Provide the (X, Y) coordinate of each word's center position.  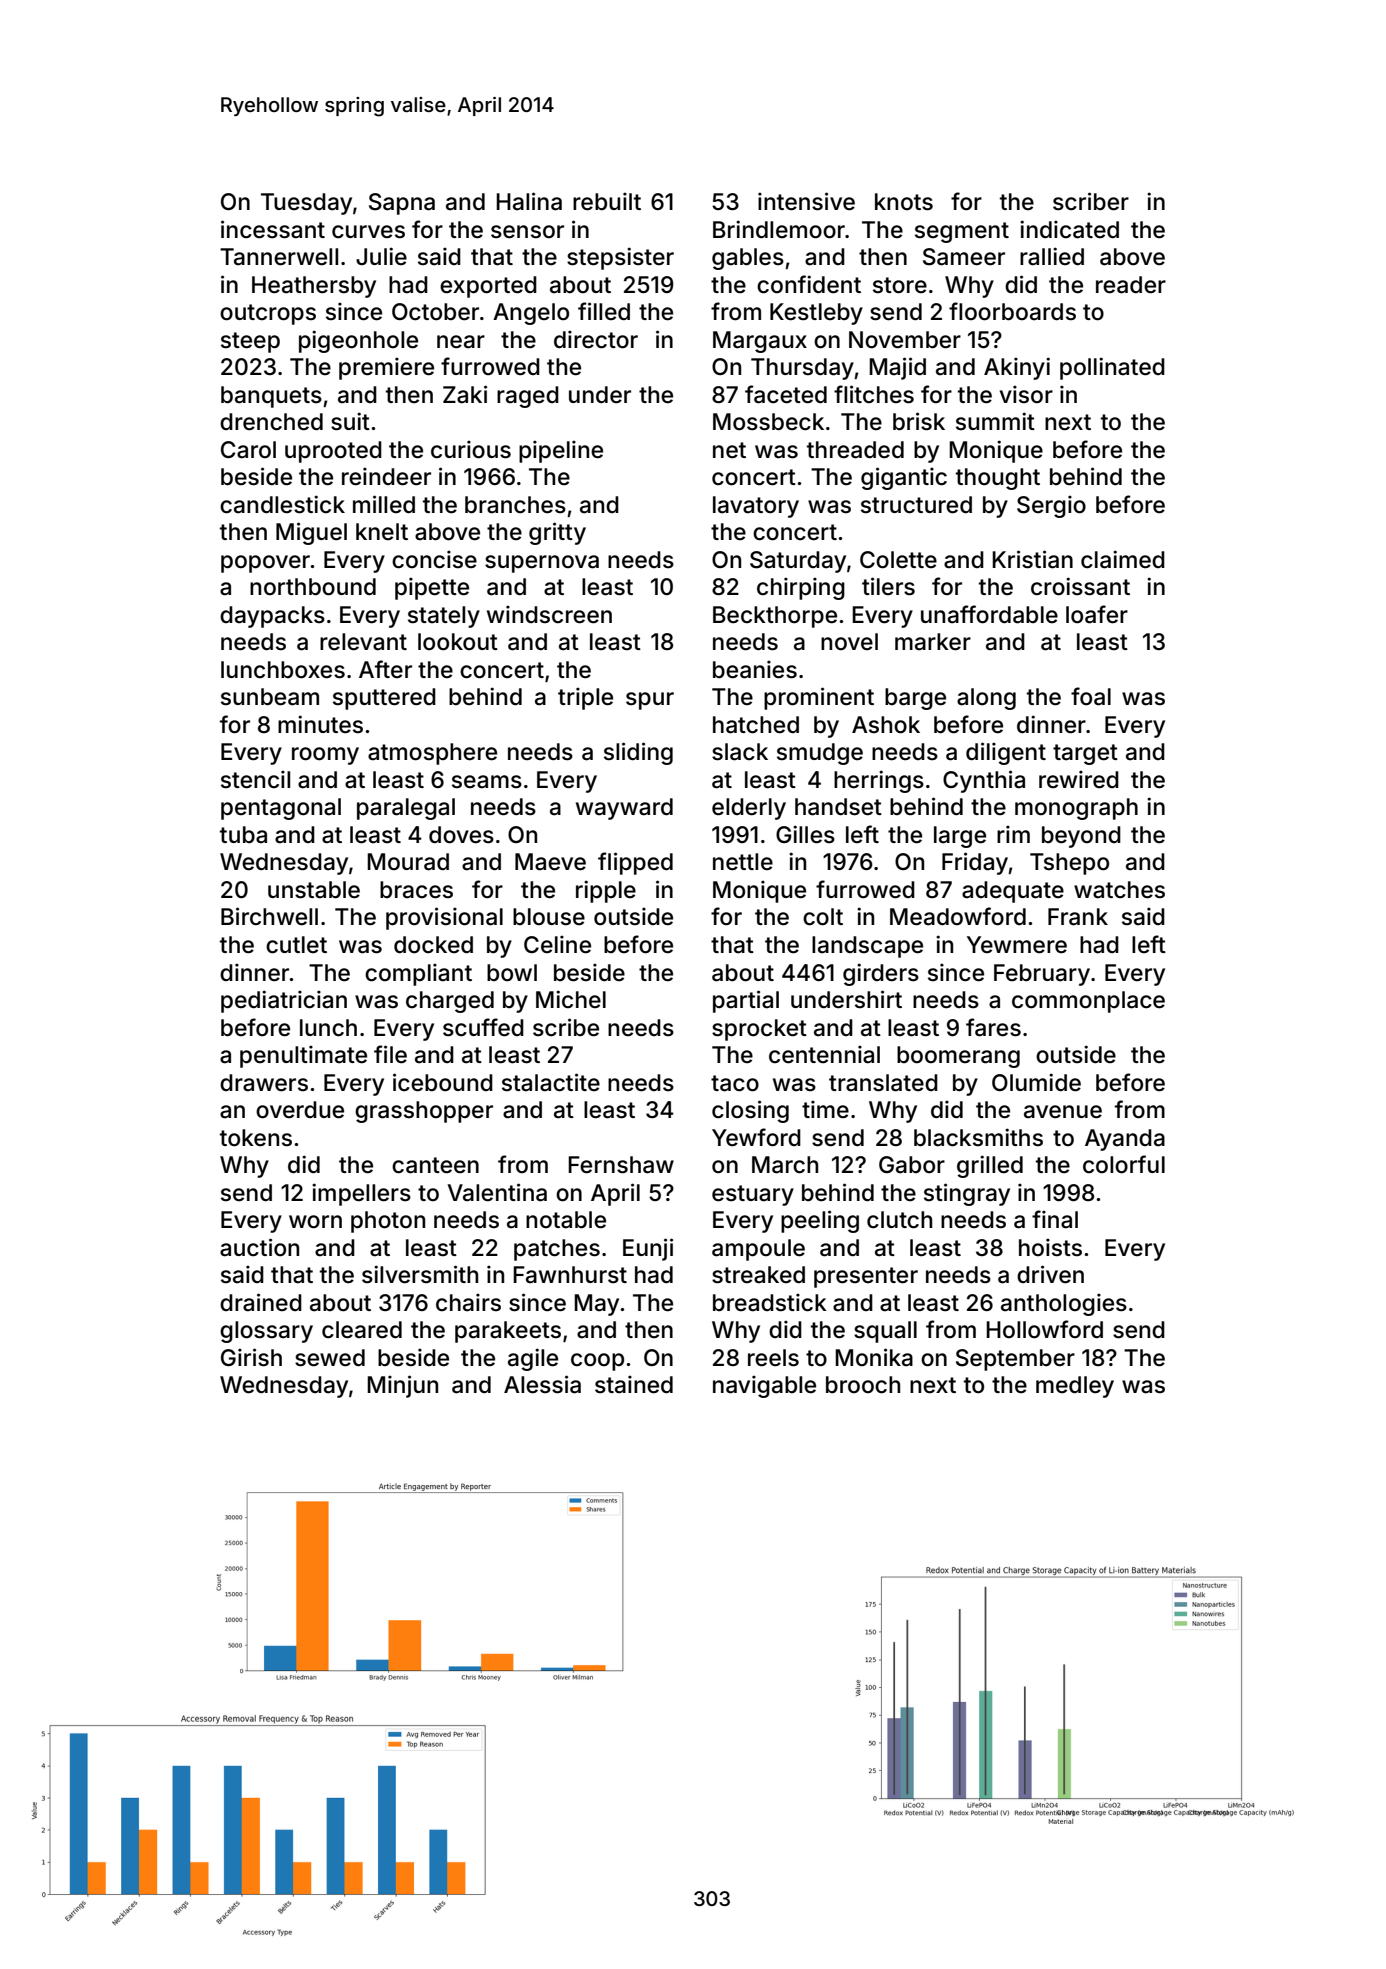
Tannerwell (279, 257)
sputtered (384, 699)
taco (735, 1083)
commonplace (1088, 1002)
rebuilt (607, 201)
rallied (1052, 256)
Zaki (465, 394)
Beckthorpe (775, 617)
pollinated (1112, 368)
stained (634, 1384)
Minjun (402, 1386)
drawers (264, 1083)
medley (1075, 1387)
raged (528, 397)
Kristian (1032, 559)
